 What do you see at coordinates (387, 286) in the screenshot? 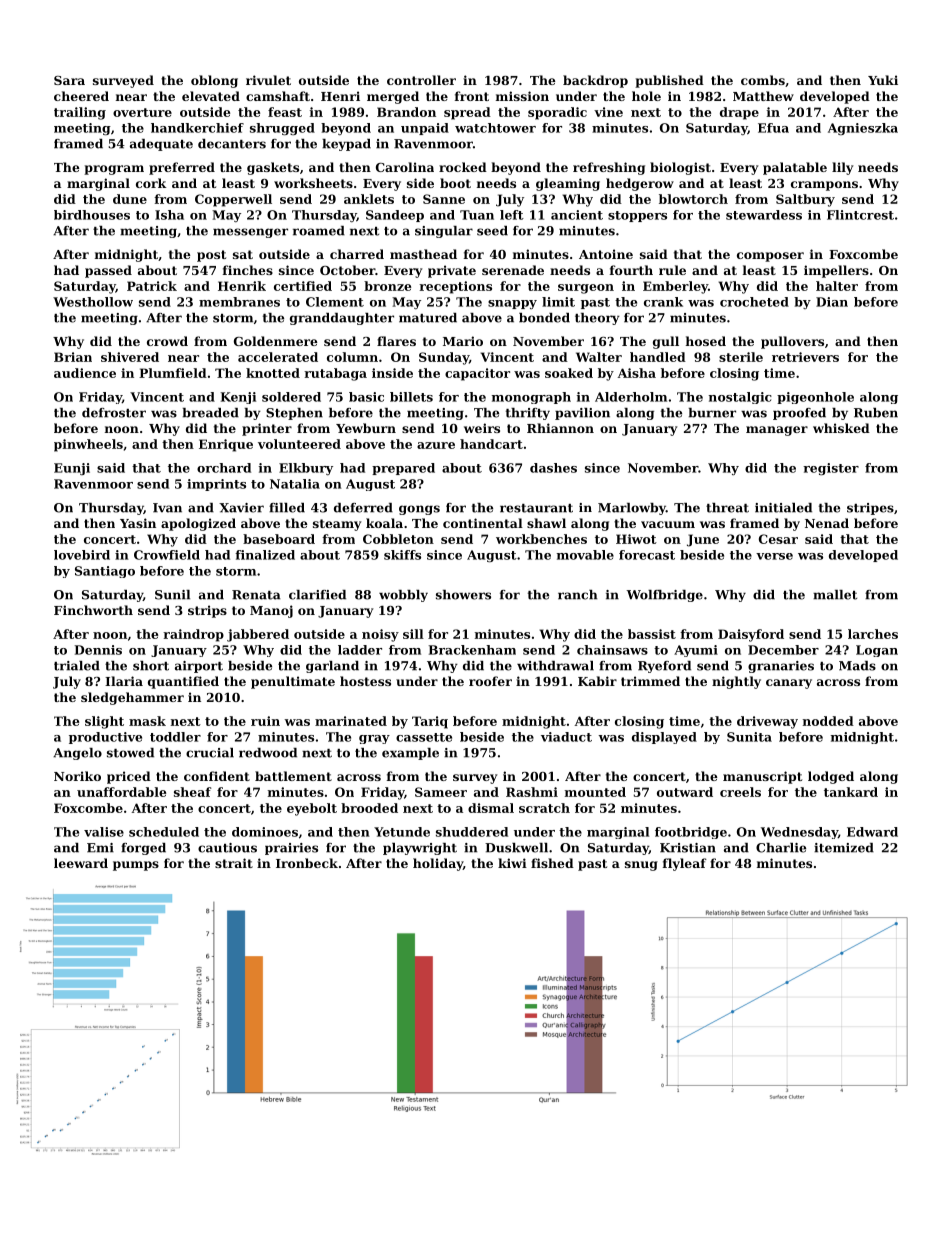
I see `bronze` at bounding box center [387, 286].
